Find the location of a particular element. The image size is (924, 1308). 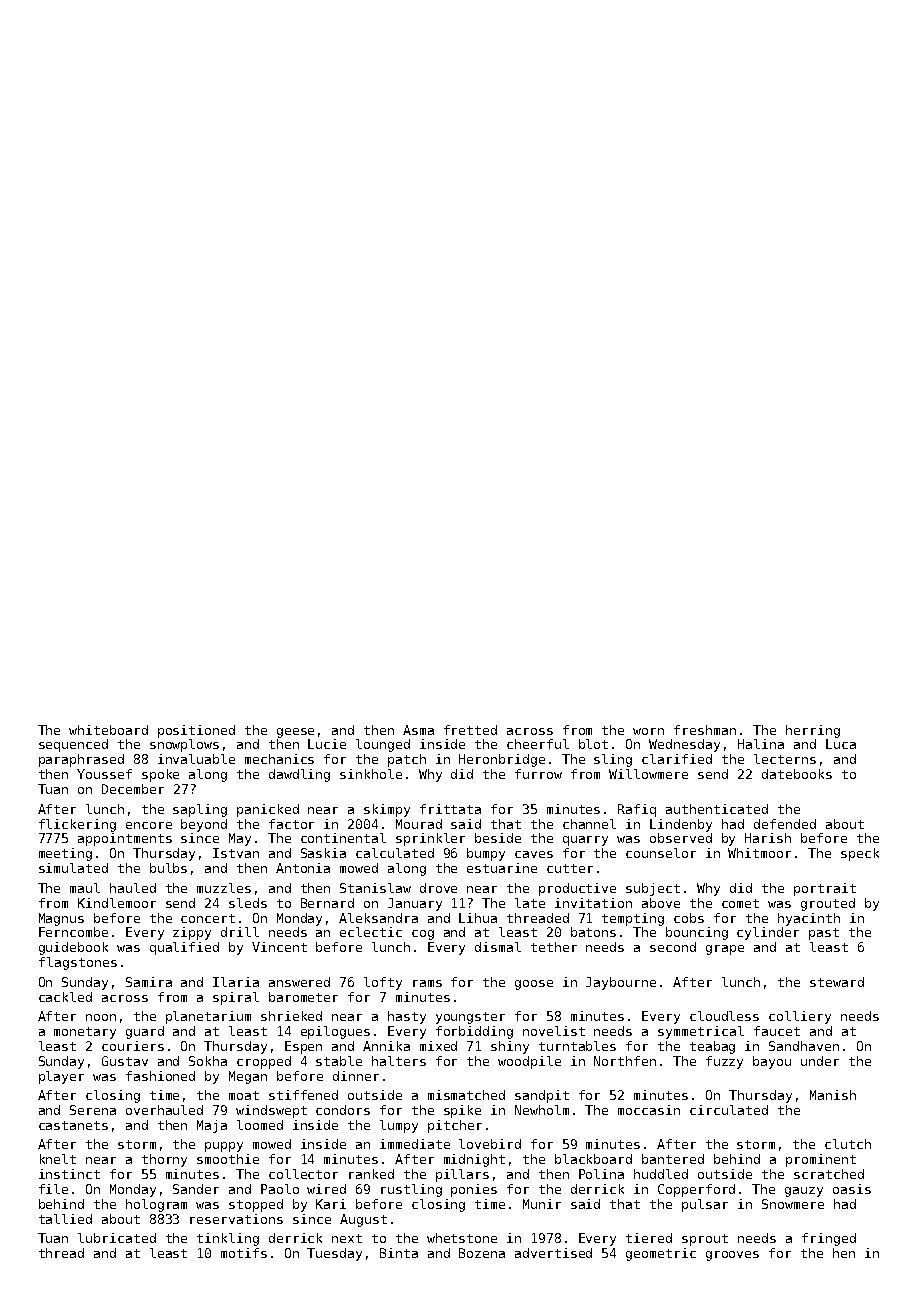

comet is located at coordinates (740, 903).
